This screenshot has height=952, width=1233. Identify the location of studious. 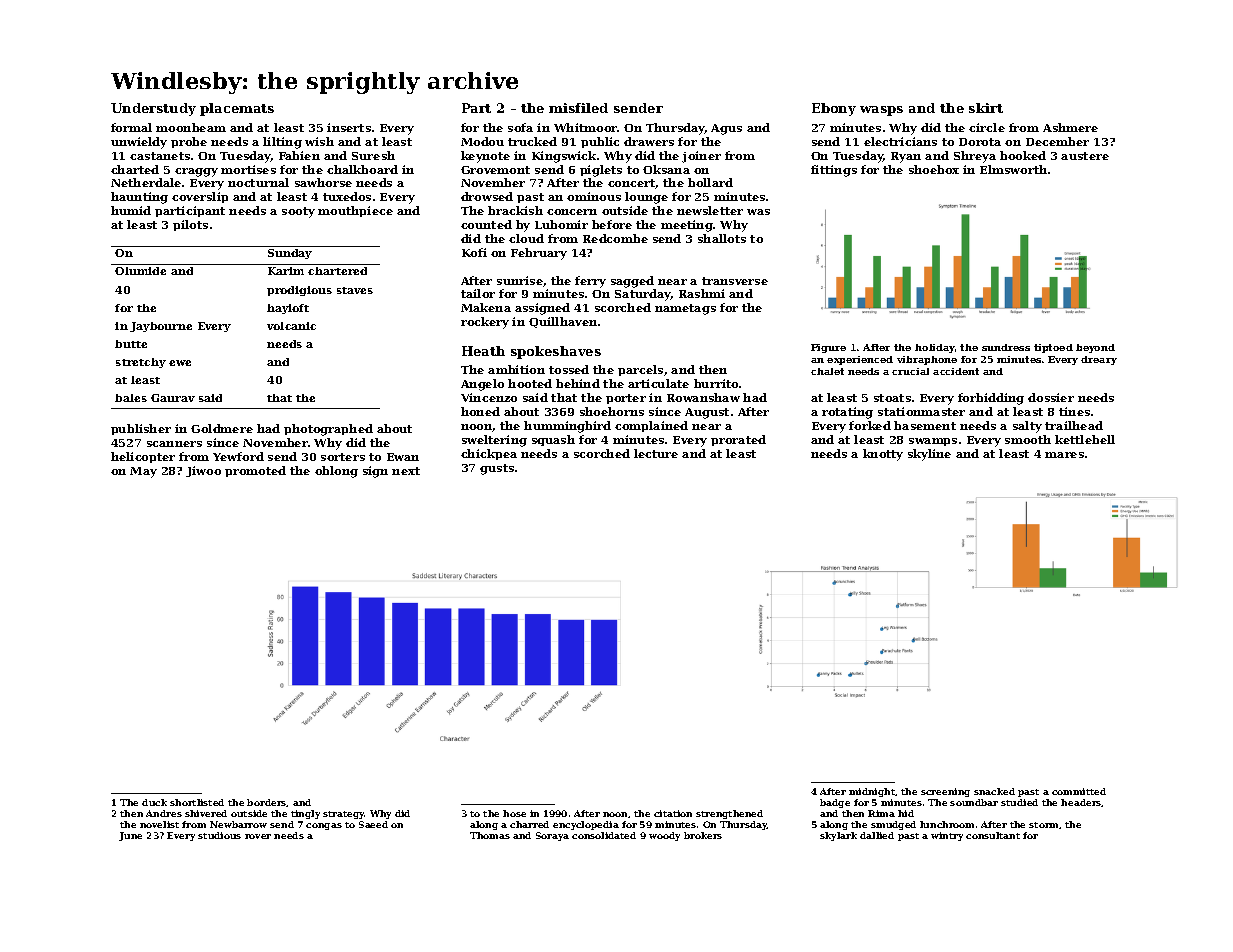
(219, 835).
